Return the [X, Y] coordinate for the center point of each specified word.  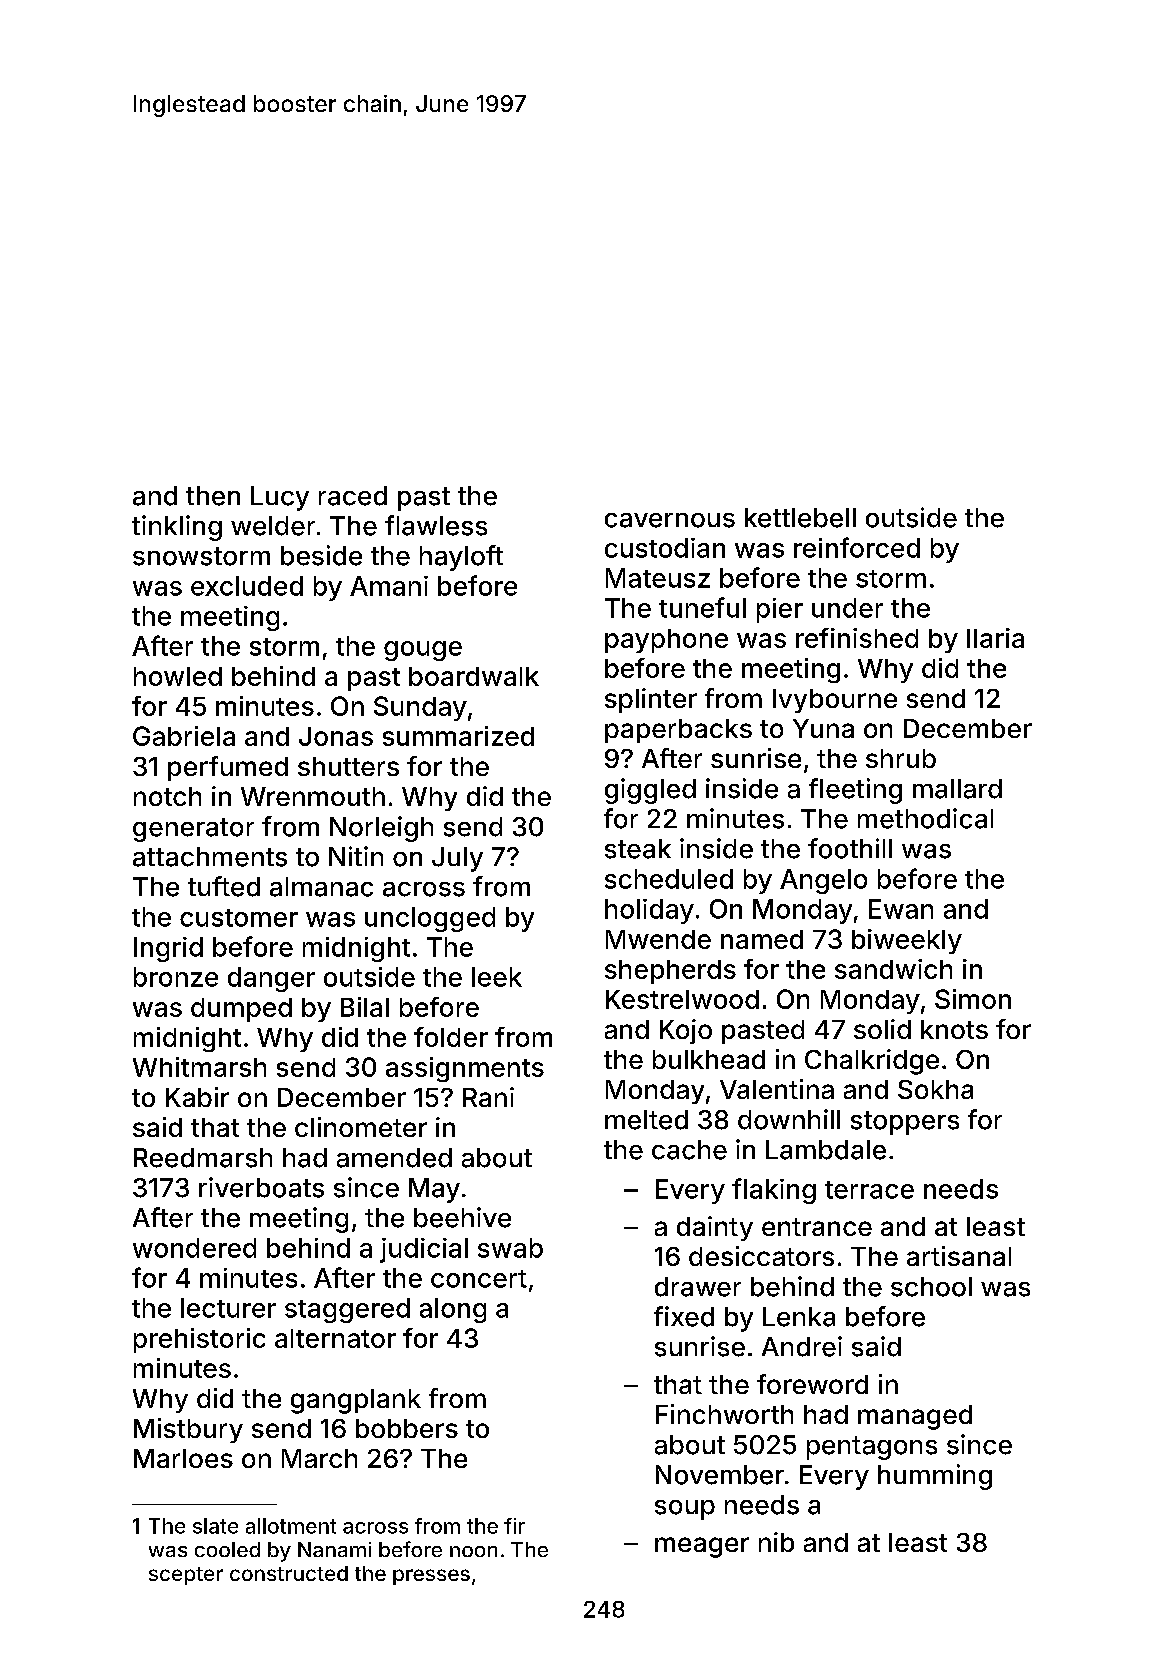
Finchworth [724, 1414]
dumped [241, 1010]
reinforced [857, 547]
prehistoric [199, 1340]
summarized [458, 736]
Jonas [336, 736]
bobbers [407, 1428]
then [213, 496]
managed [915, 1417]
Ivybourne [835, 701]
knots [954, 1029]
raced [353, 496]
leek [497, 977]
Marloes [183, 1458]
